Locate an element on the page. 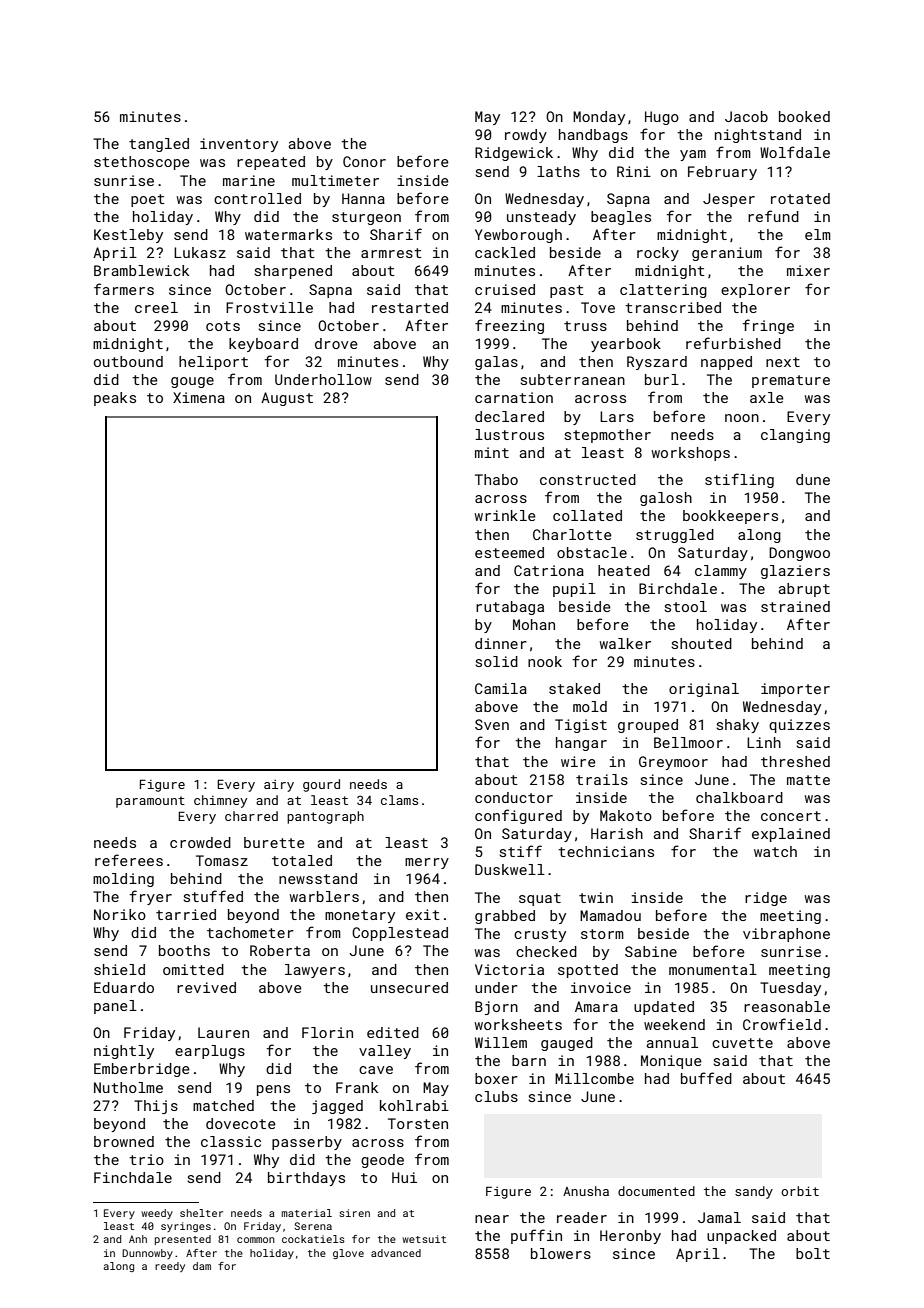 The image size is (924, 1308). Mohan is located at coordinates (534, 624).
